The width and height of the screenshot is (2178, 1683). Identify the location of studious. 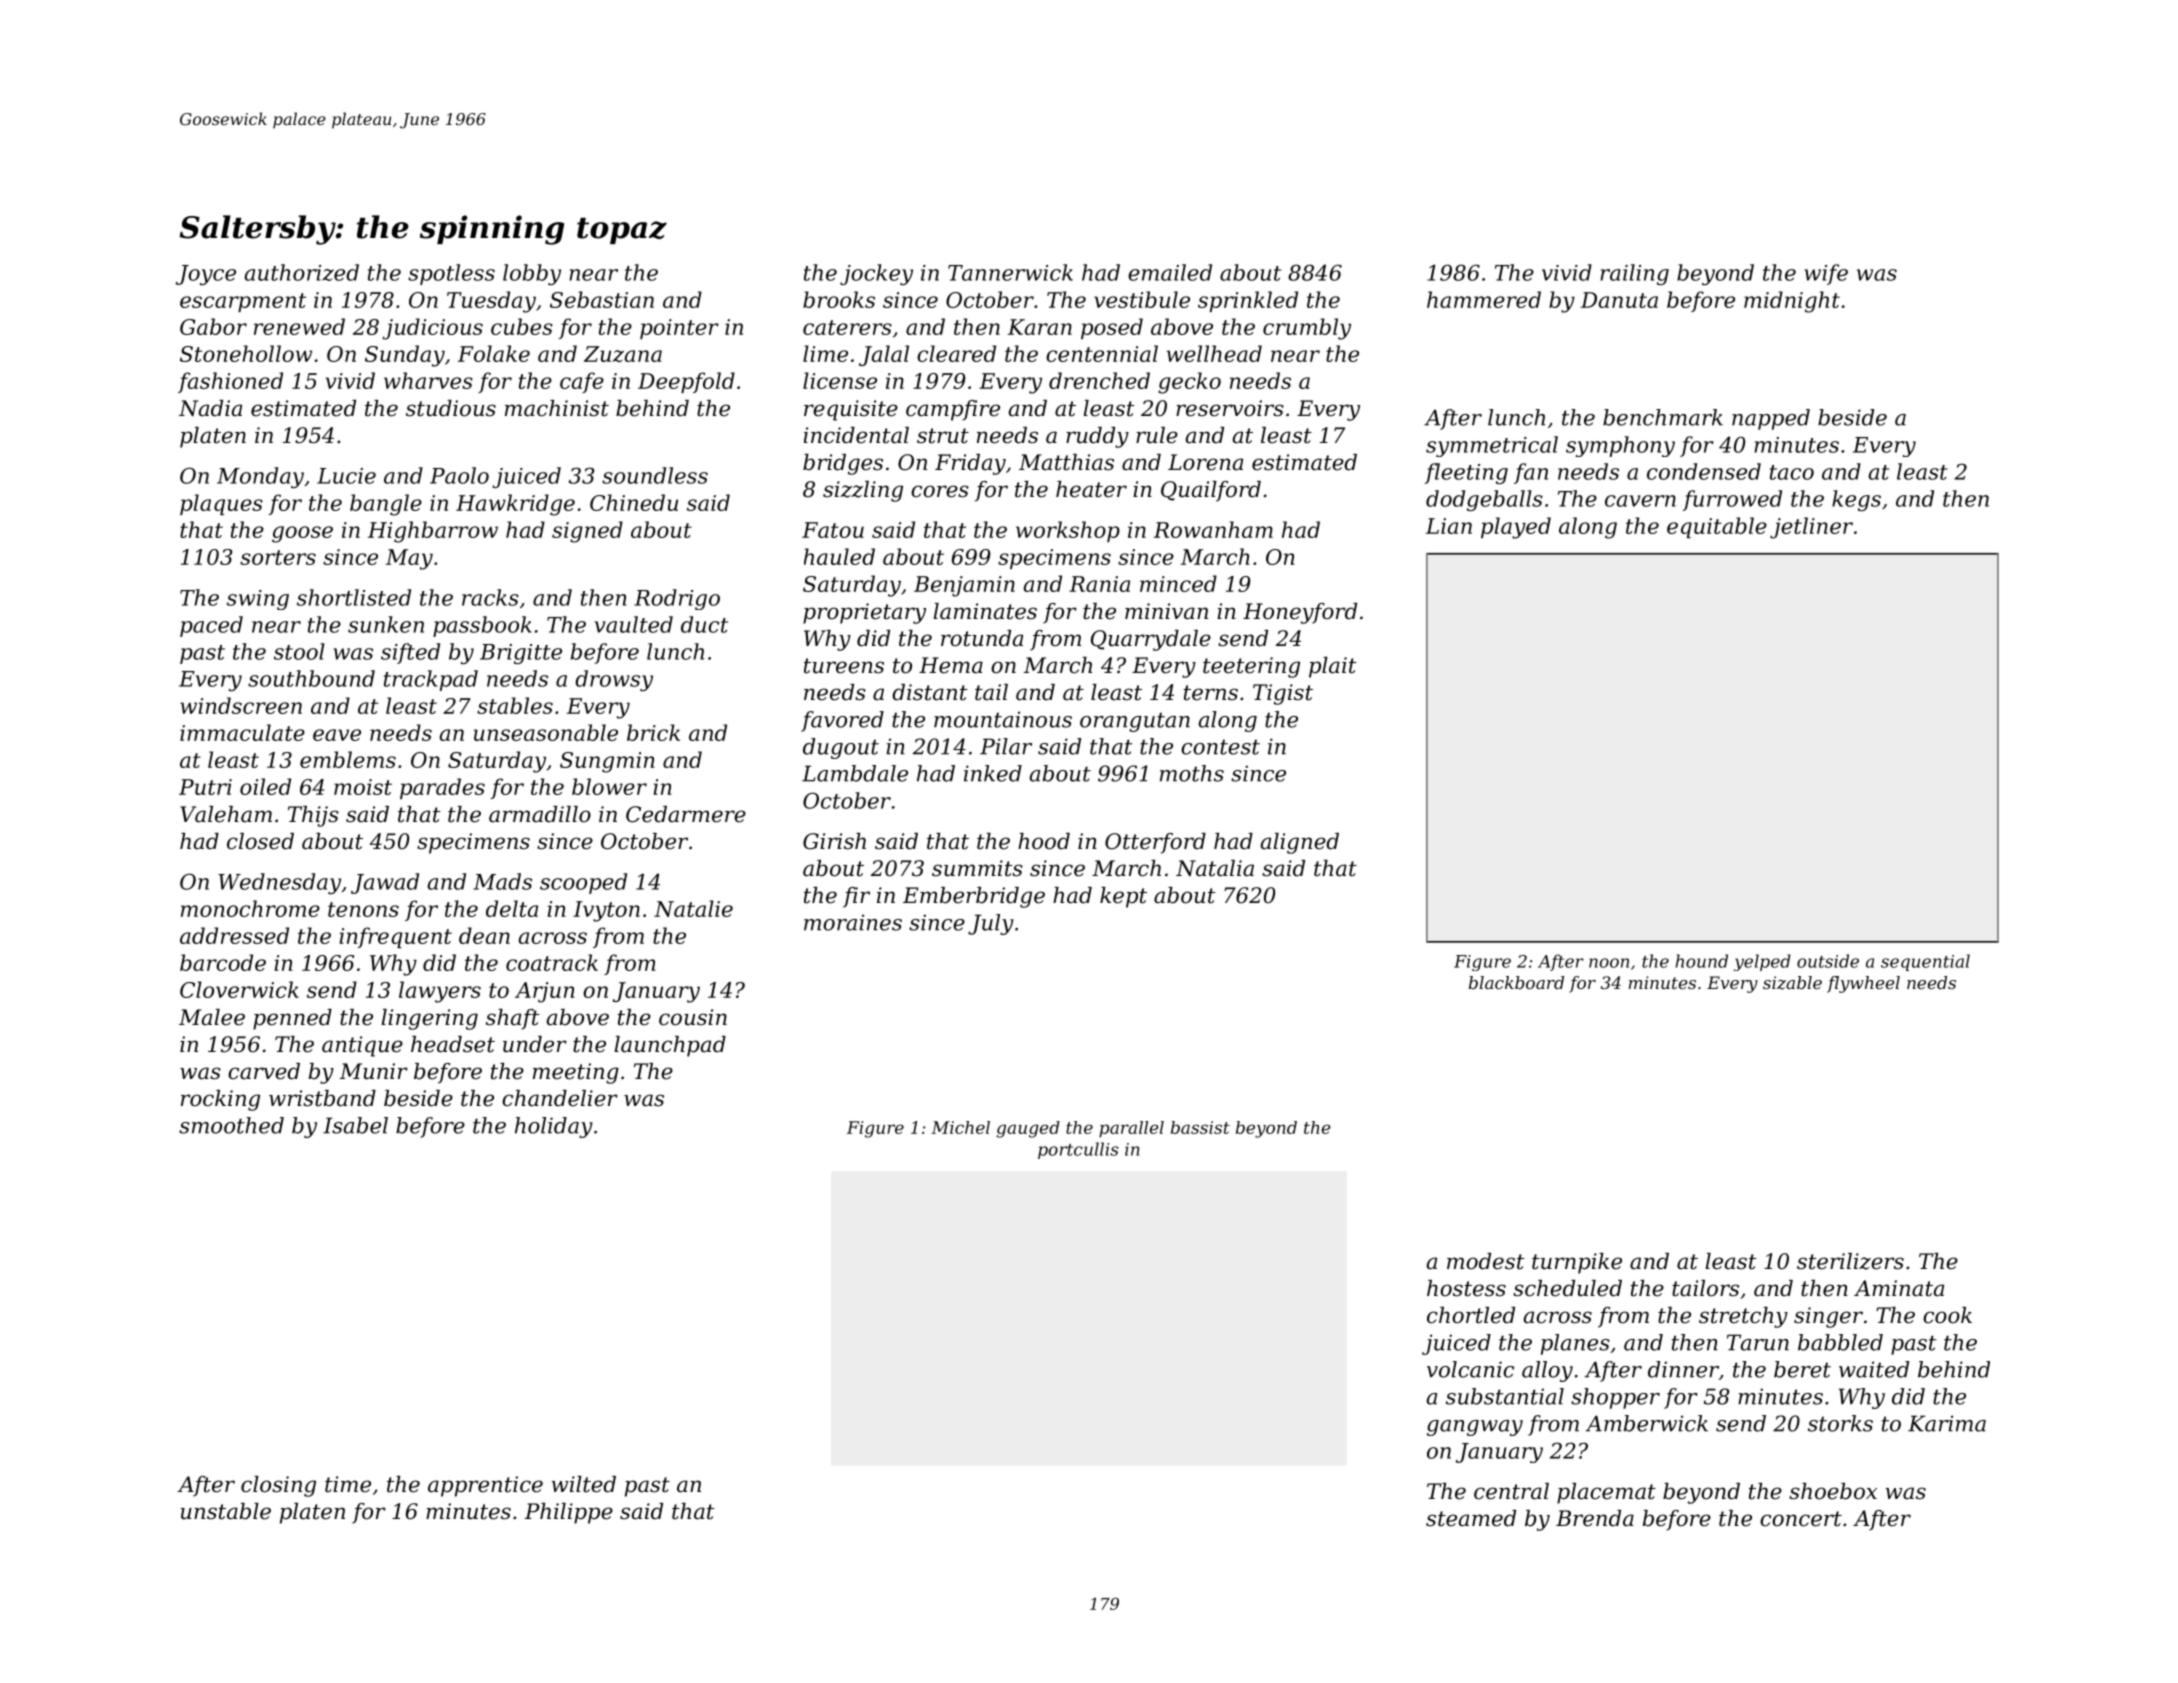
(451, 408).
